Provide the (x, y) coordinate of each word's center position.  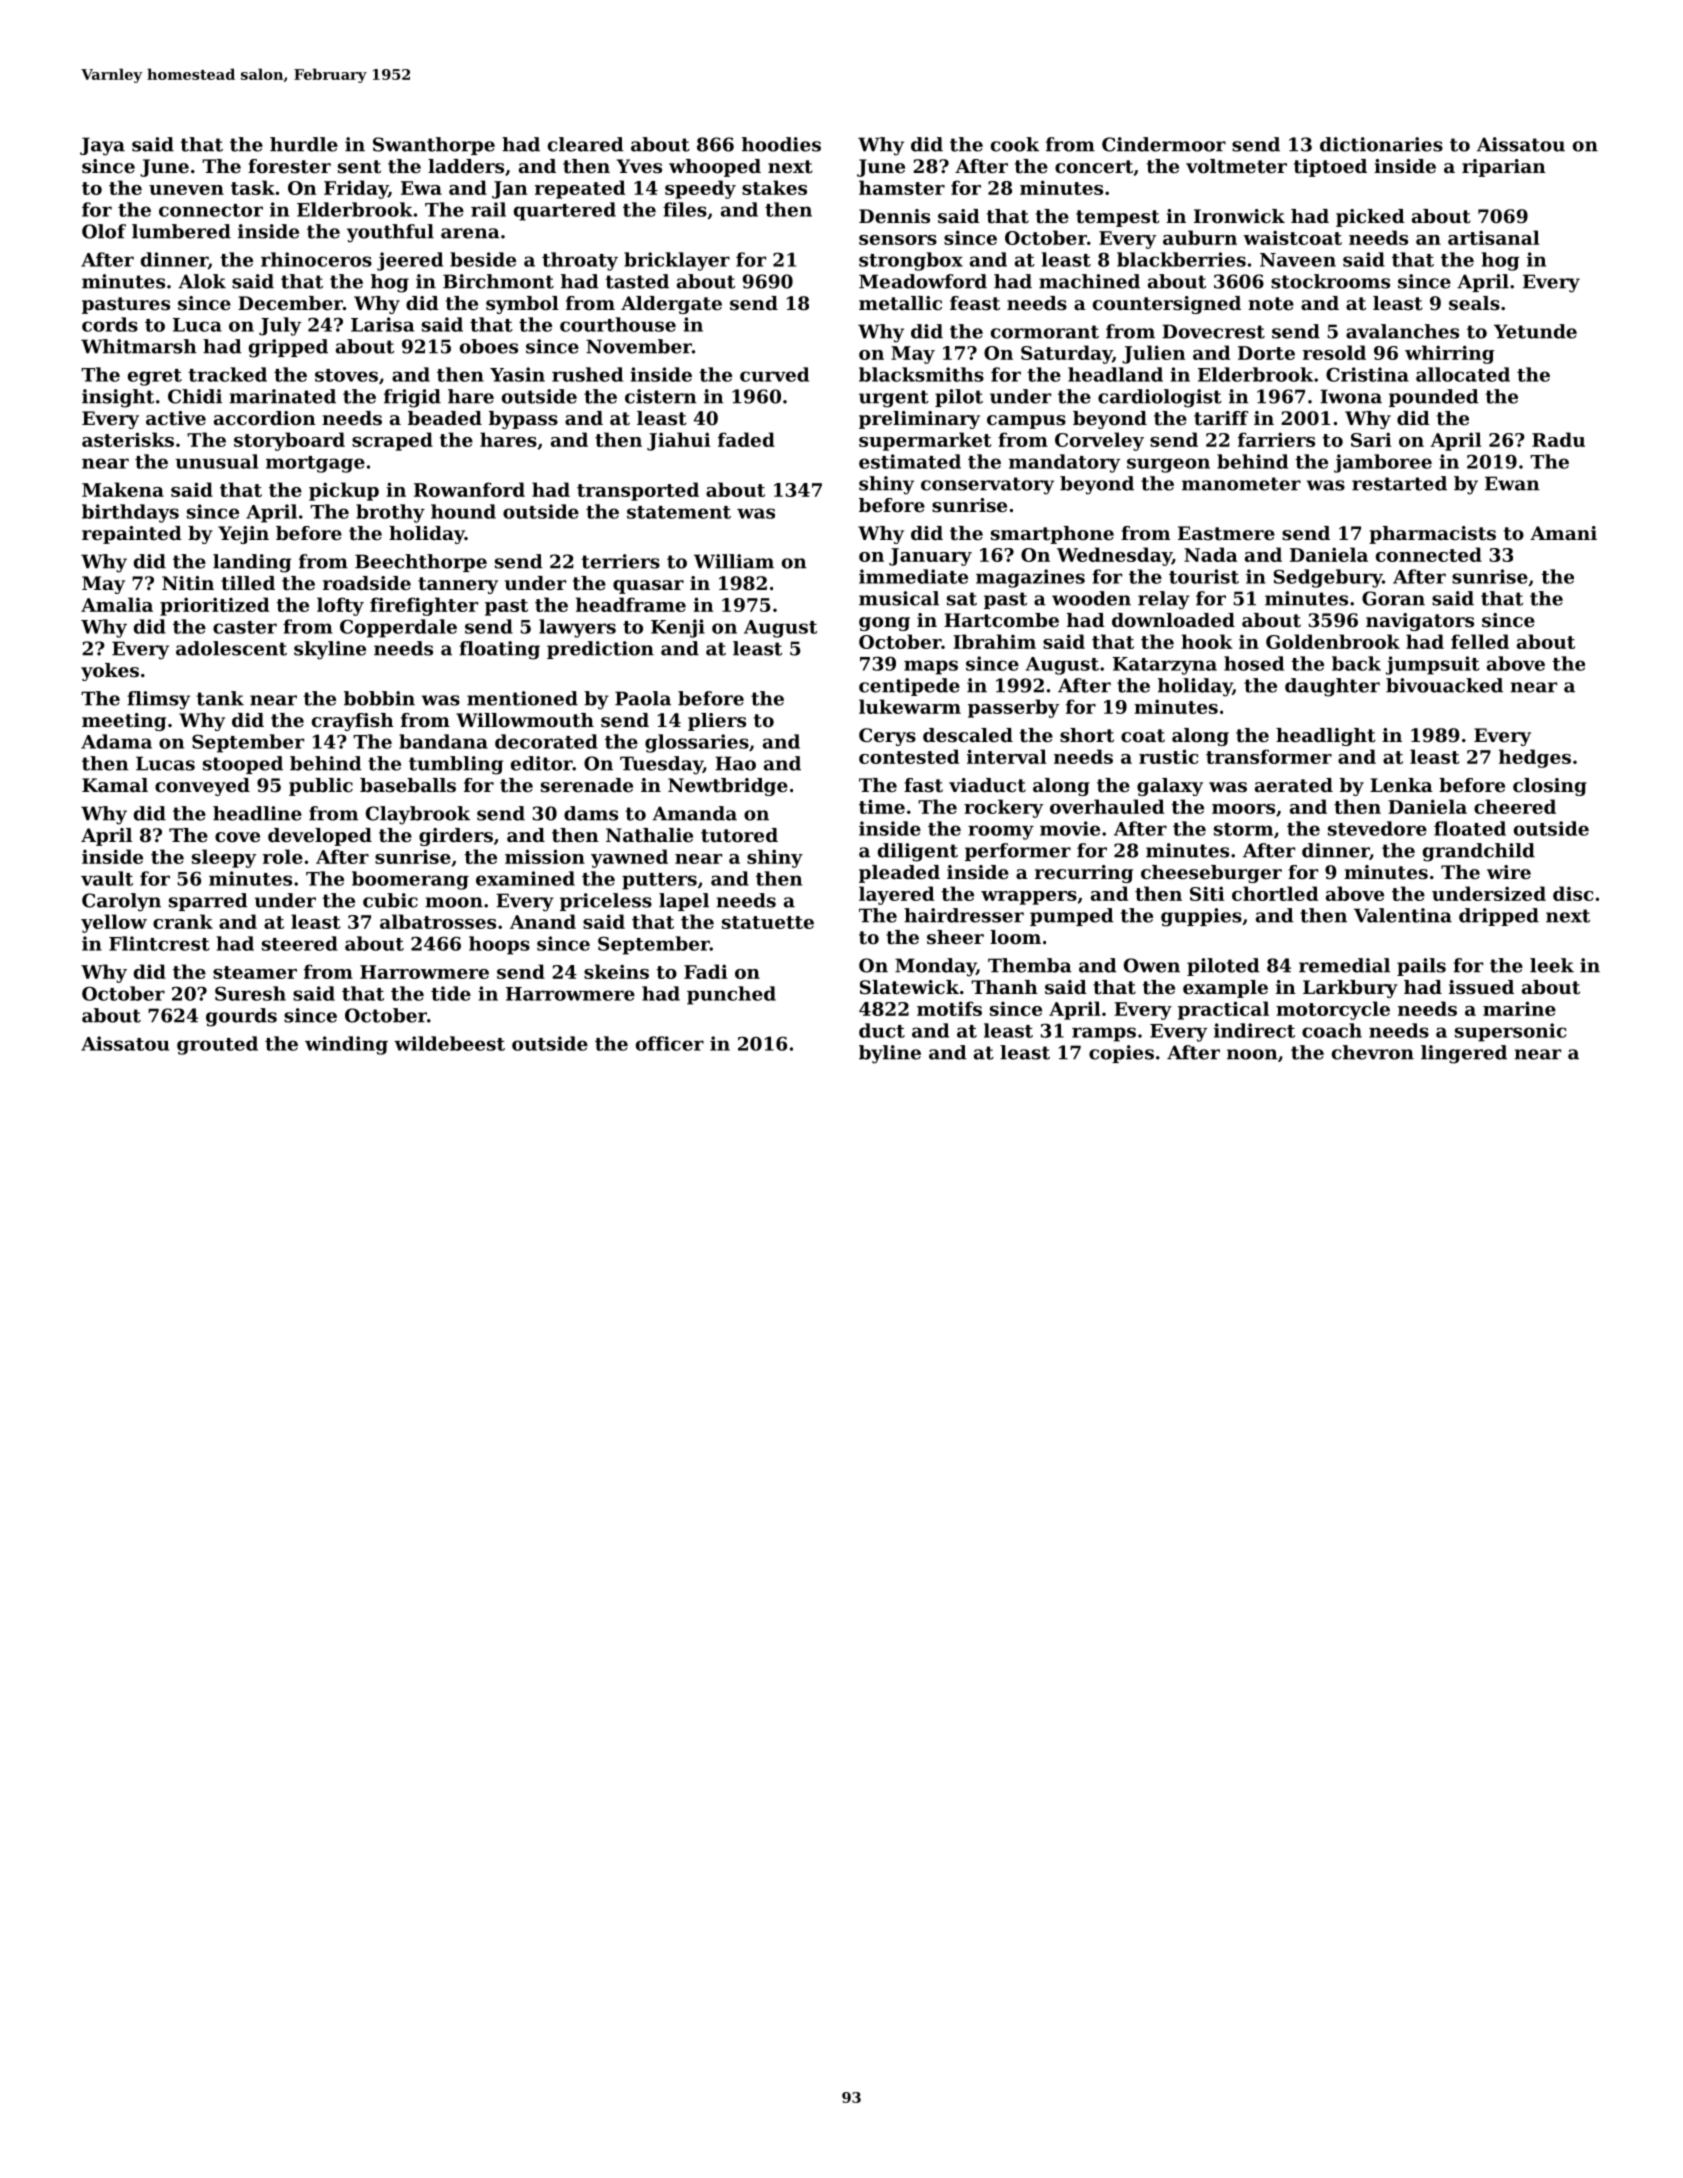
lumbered (181, 231)
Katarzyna (1165, 666)
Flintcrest (159, 943)
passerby (1013, 708)
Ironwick (1239, 216)
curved (774, 374)
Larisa (382, 324)
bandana (443, 741)
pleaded (899, 874)
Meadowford (923, 281)
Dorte (1266, 353)
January (930, 557)
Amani (1563, 533)
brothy (390, 513)
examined (525, 878)
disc (1573, 893)
